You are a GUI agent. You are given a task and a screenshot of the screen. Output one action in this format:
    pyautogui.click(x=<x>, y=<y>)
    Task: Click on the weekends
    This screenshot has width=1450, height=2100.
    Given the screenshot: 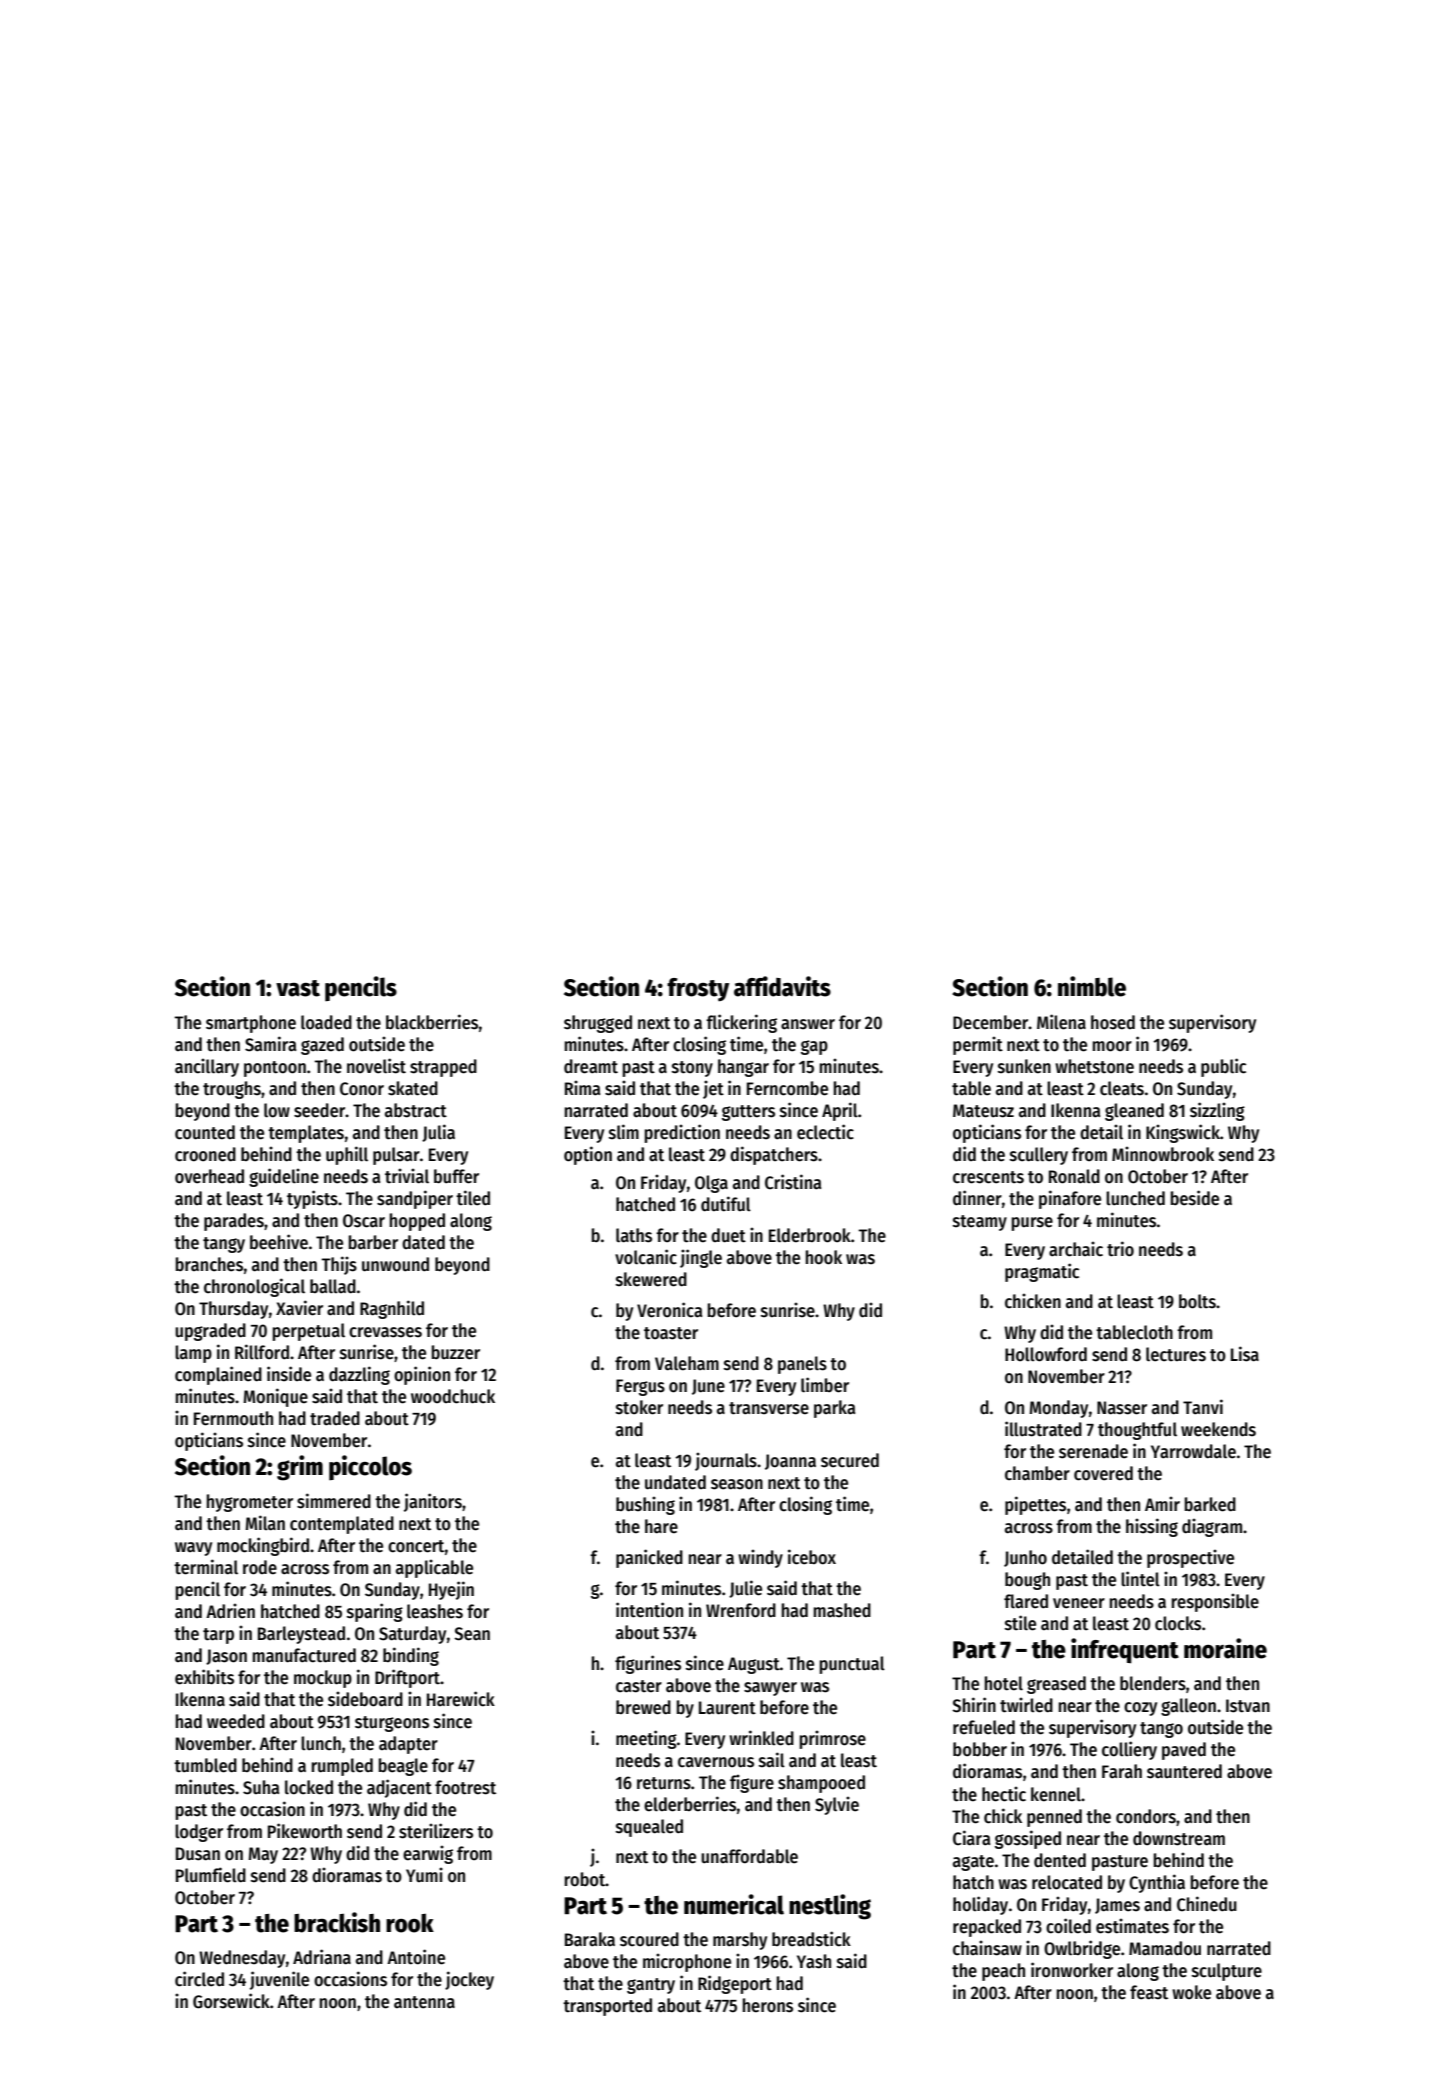 What is the action you would take?
    pyautogui.click(x=1218, y=1429)
